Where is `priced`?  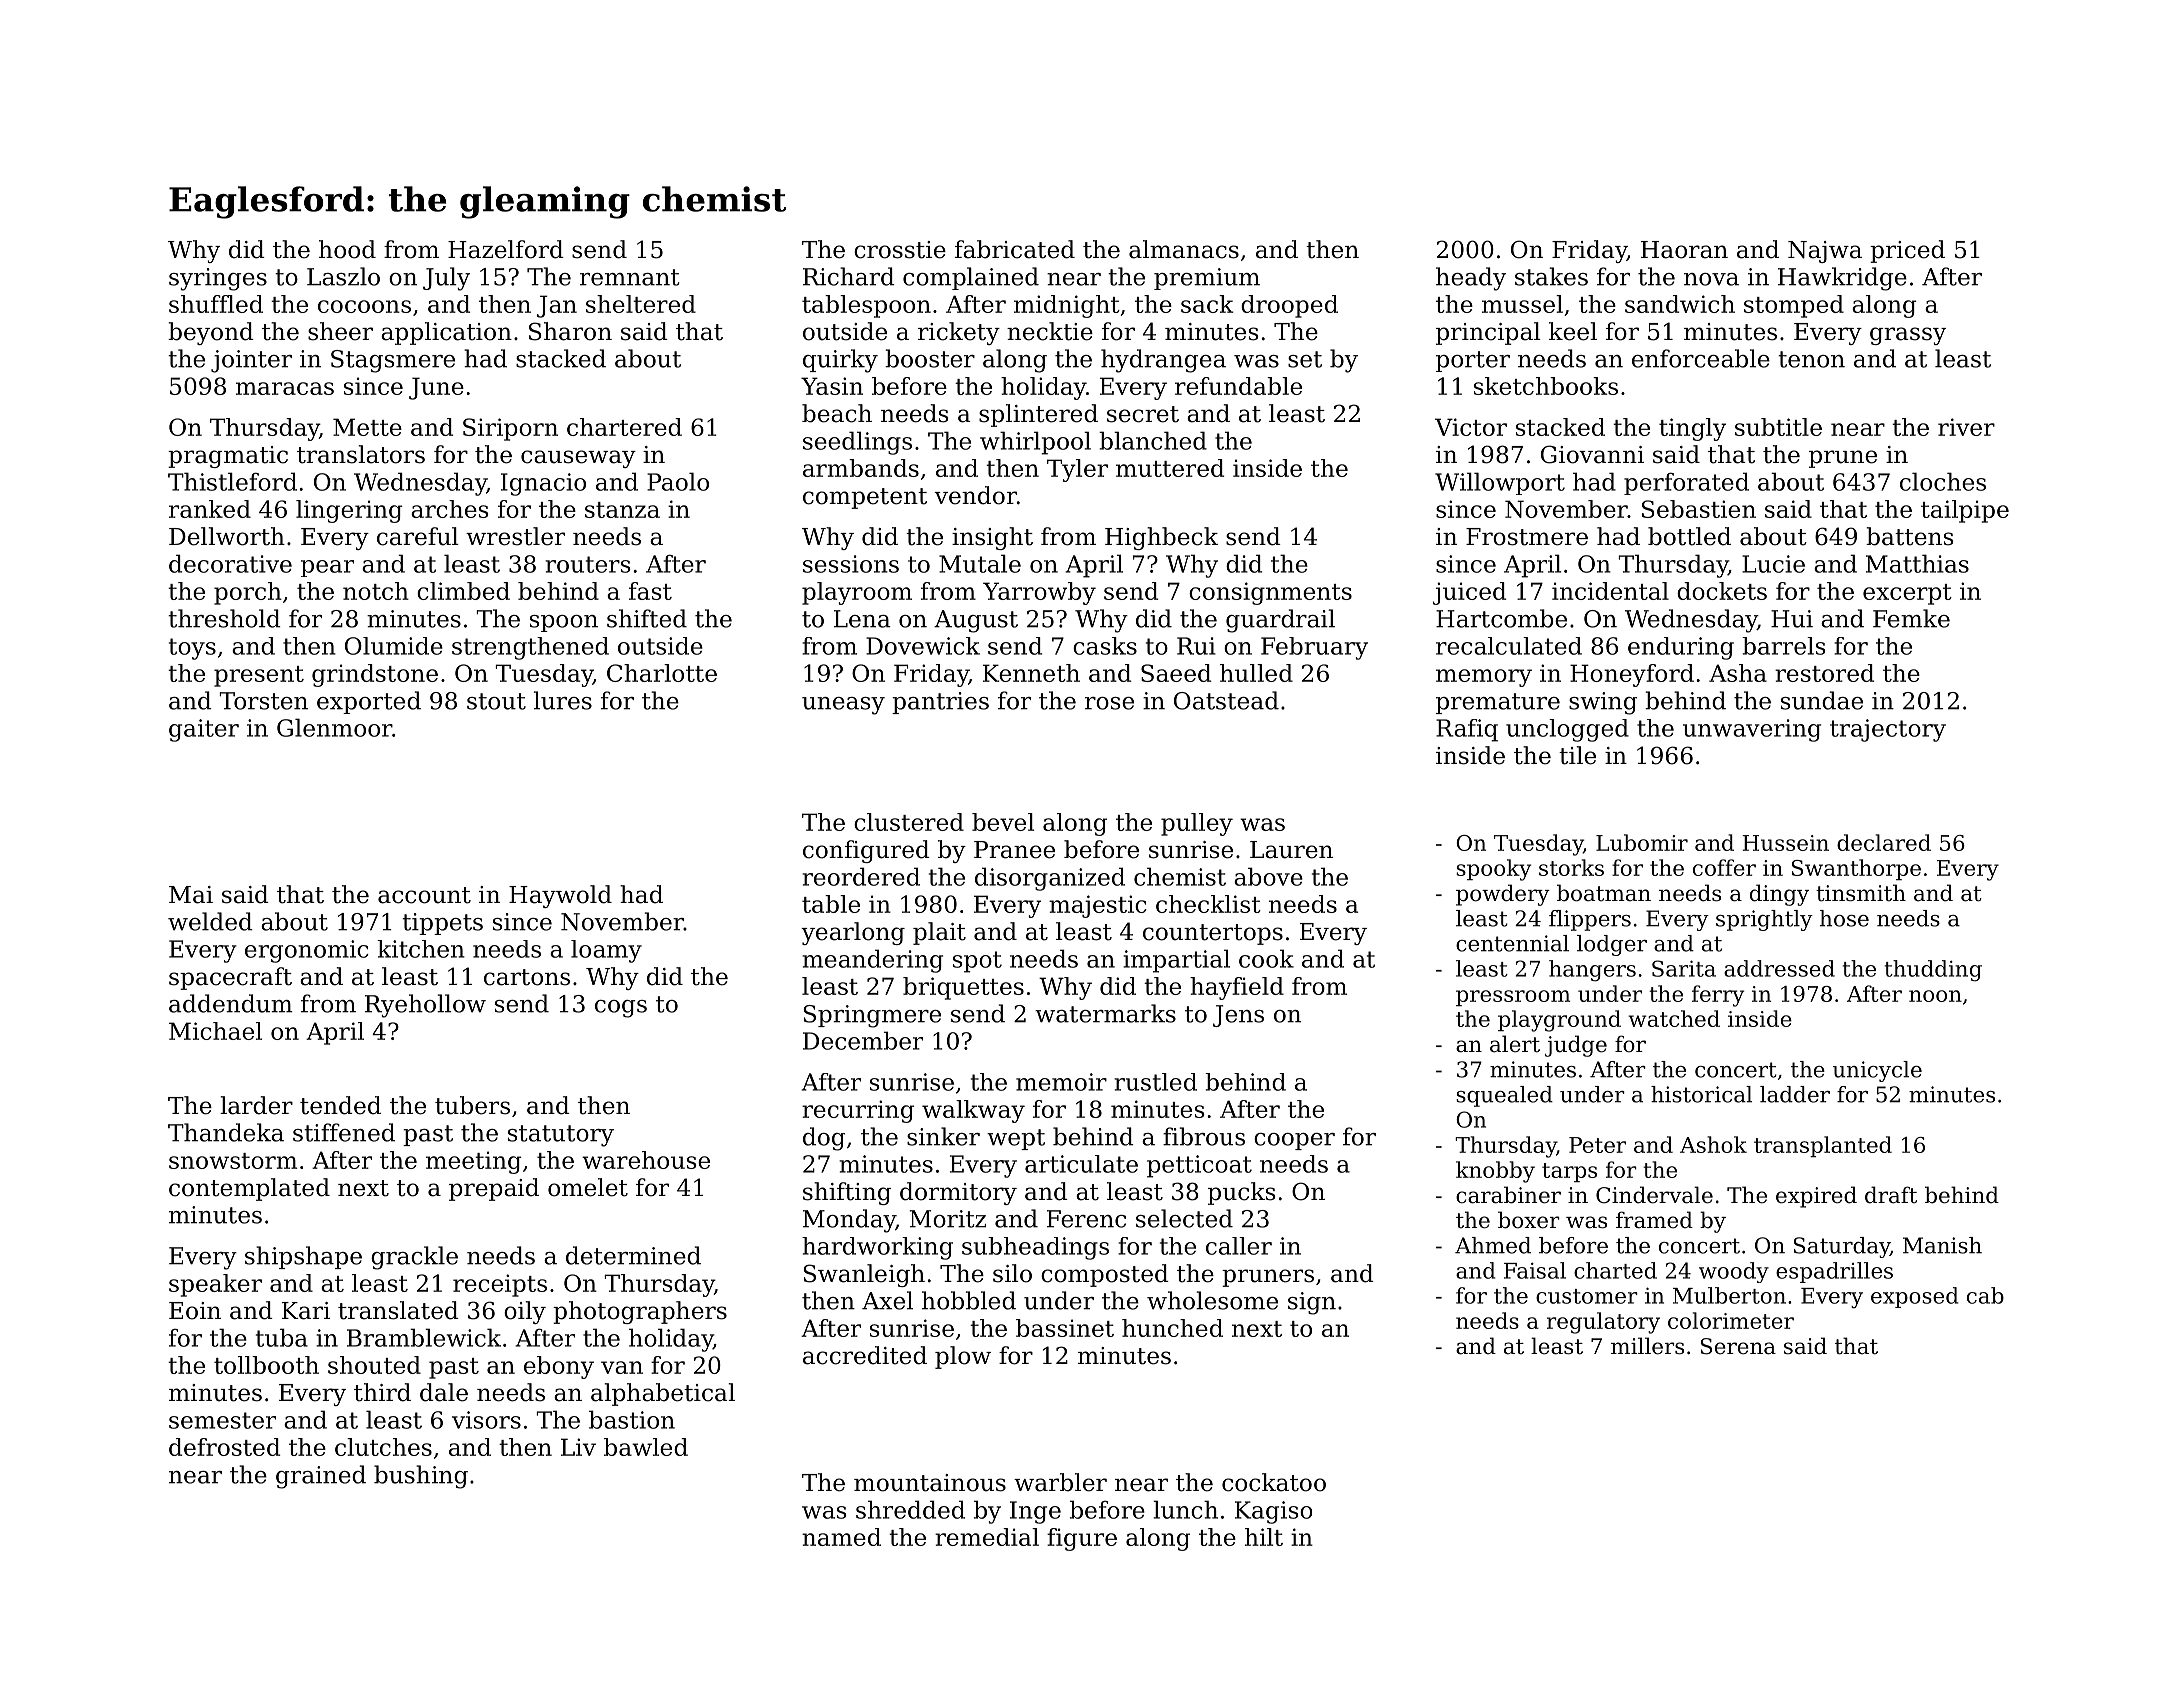 priced is located at coordinates (1907, 251).
